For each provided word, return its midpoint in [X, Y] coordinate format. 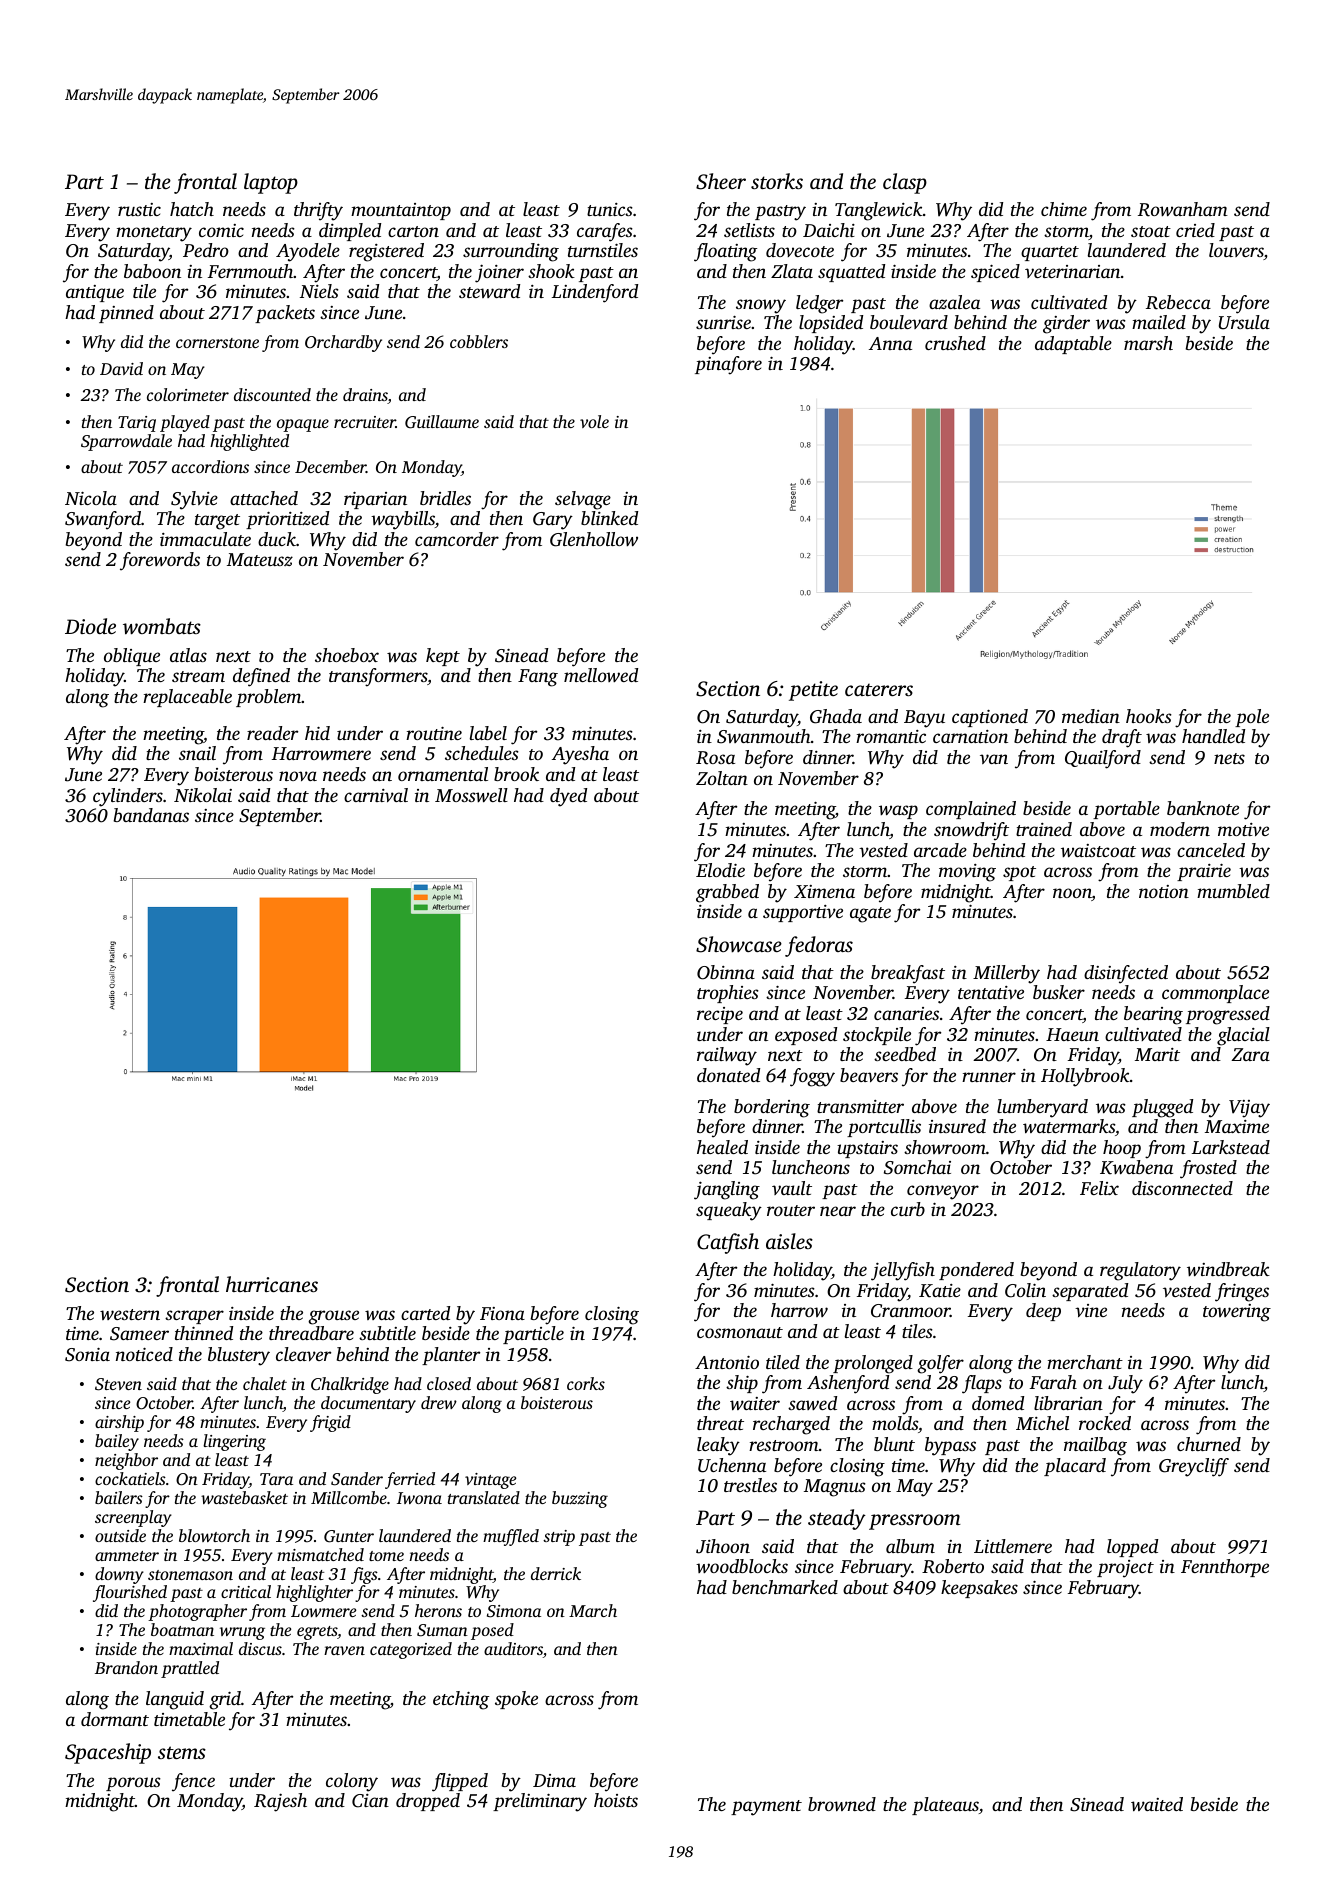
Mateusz [260, 559]
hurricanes [272, 1284]
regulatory [1140, 1271]
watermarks [1069, 1126]
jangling [727, 1190]
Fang [538, 678]
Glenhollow [594, 539]
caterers [879, 689]
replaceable [187, 698]
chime [1064, 209]
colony [352, 1782]
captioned [990, 718]
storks [777, 181]
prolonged [873, 1364]
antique [95, 293]
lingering [234, 1442]
